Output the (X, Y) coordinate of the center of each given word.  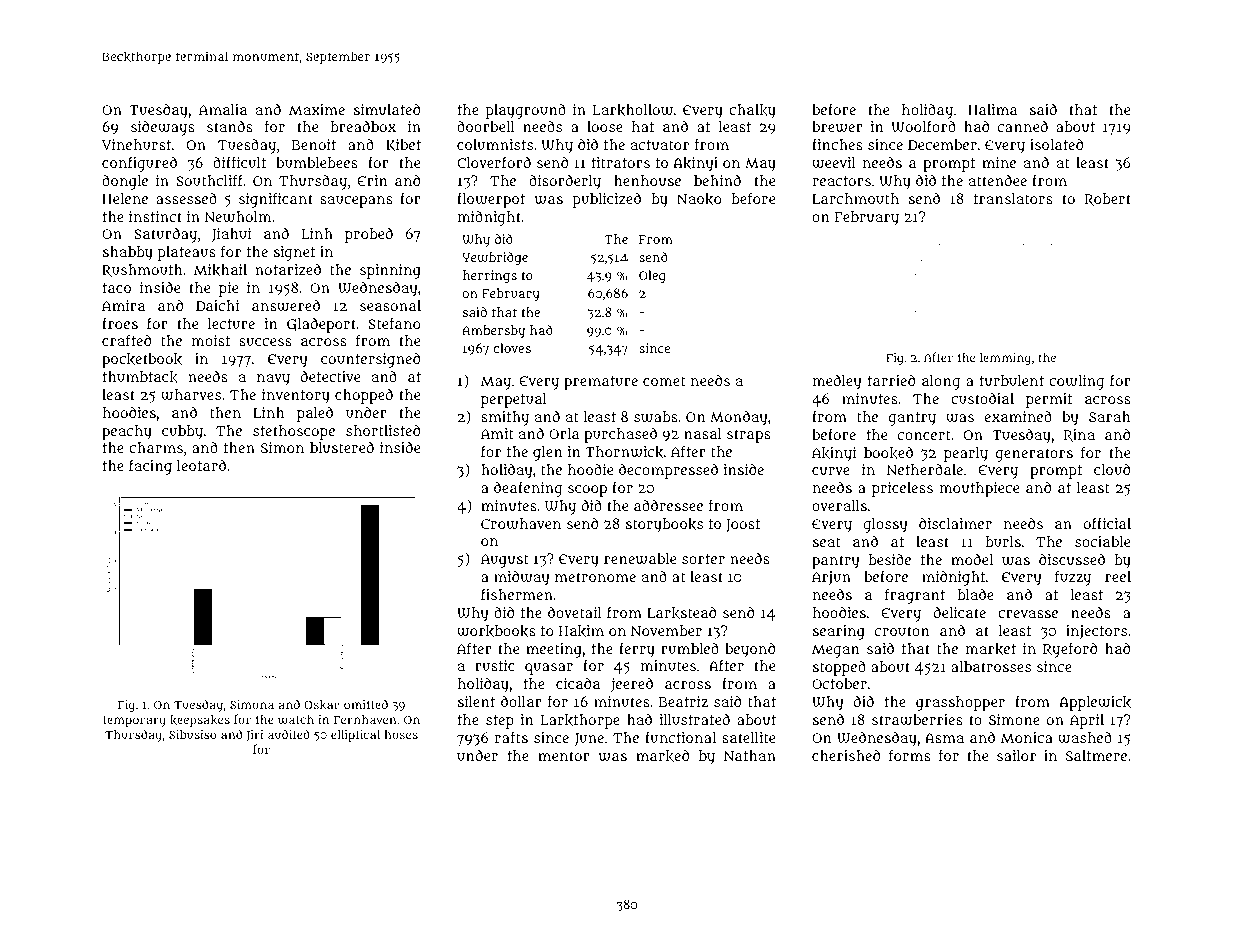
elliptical (355, 736)
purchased (620, 435)
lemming (1005, 359)
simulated (387, 109)
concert (924, 435)
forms (910, 755)
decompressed (668, 471)
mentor (564, 756)
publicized (607, 200)
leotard (201, 465)
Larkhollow (632, 110)
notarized (288, 269)
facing (150, 467)
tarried (891, 380)
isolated (1056, 144)
